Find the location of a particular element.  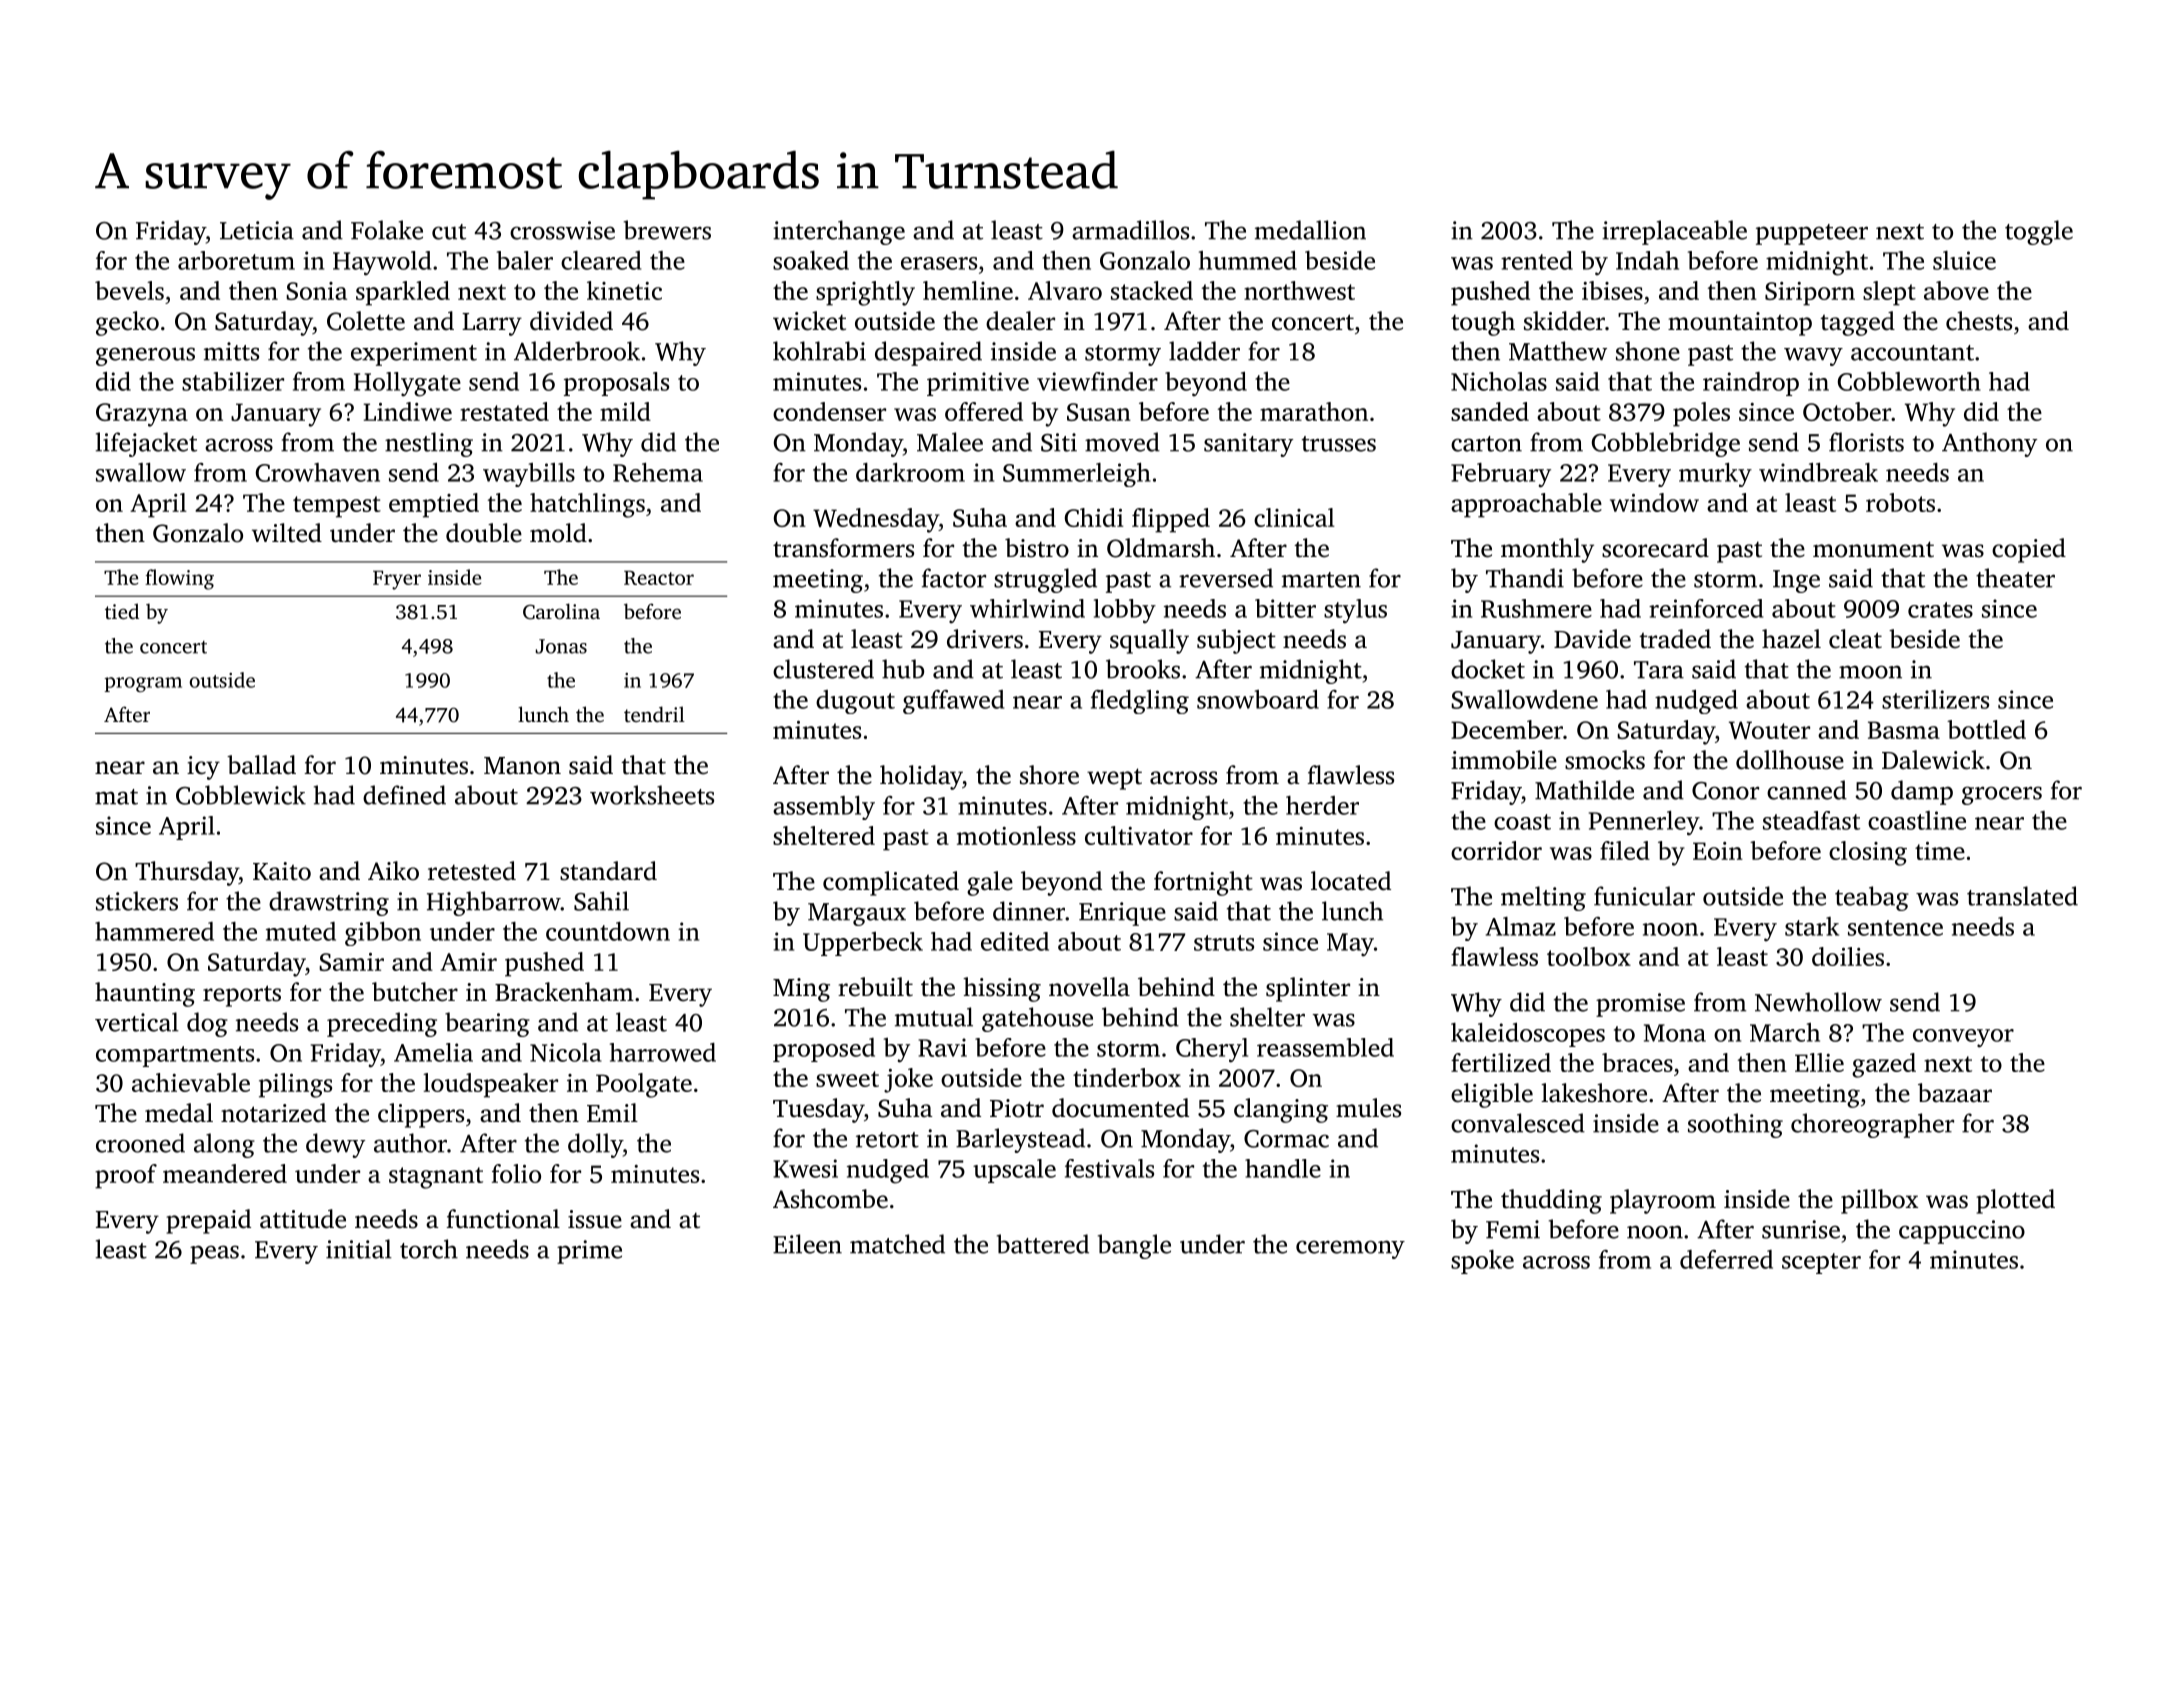

toggle is located at coordinates (2039, 232).
